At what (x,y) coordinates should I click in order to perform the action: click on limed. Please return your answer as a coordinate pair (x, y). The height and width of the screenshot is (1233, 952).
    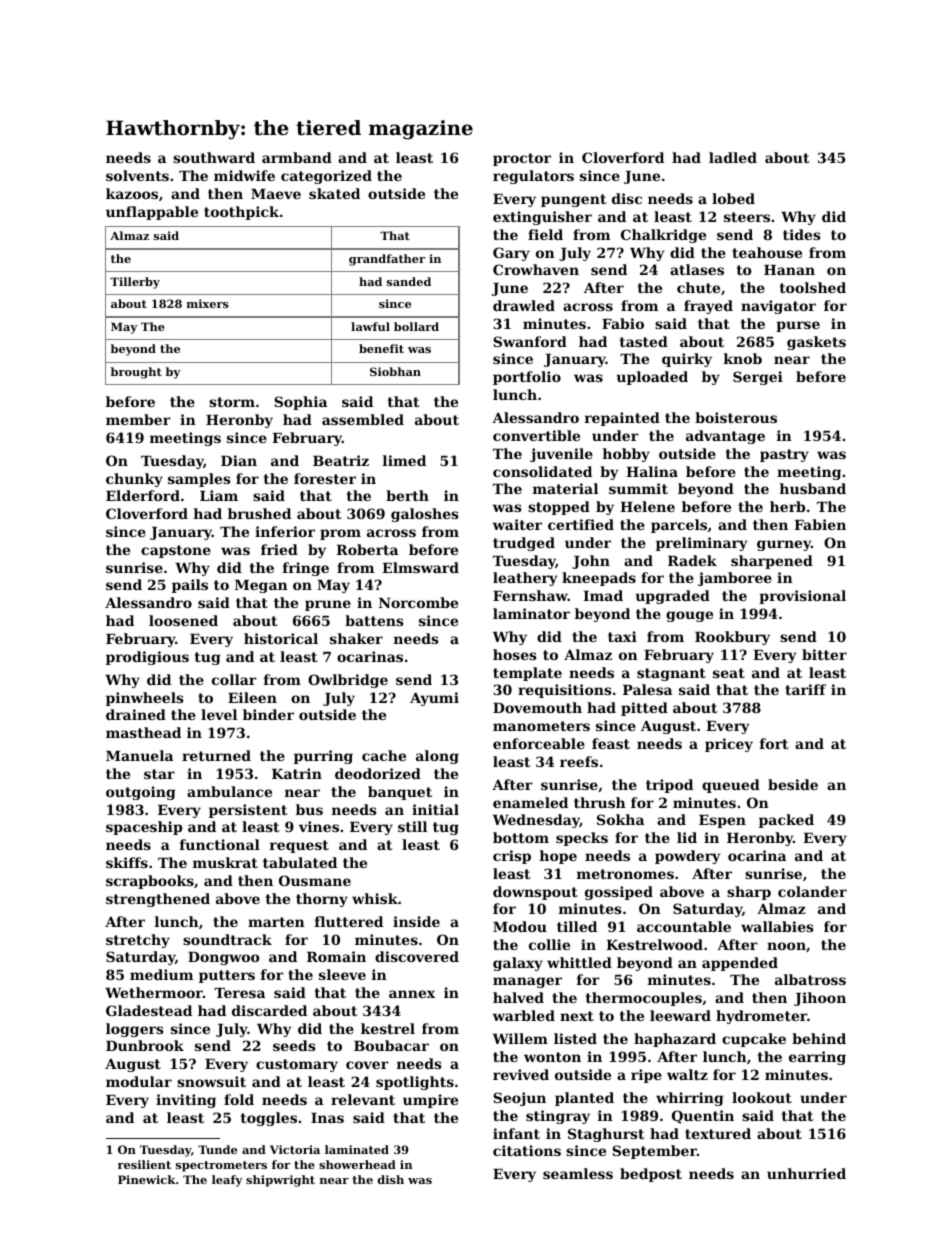
    Looking at the image, I should click on (404, 460).
